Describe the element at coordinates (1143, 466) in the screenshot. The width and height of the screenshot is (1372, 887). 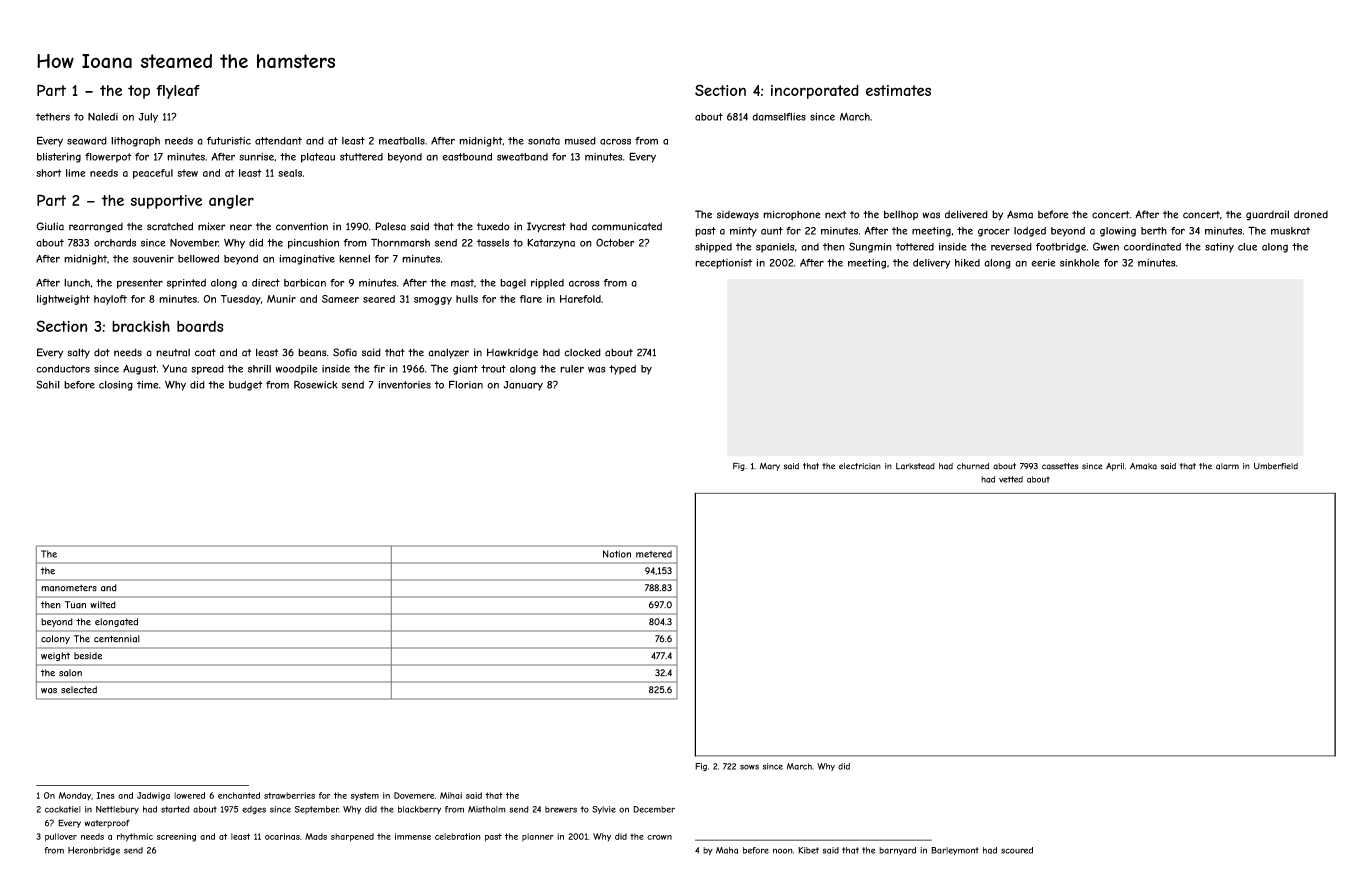
I see `Amaka` at that location.
